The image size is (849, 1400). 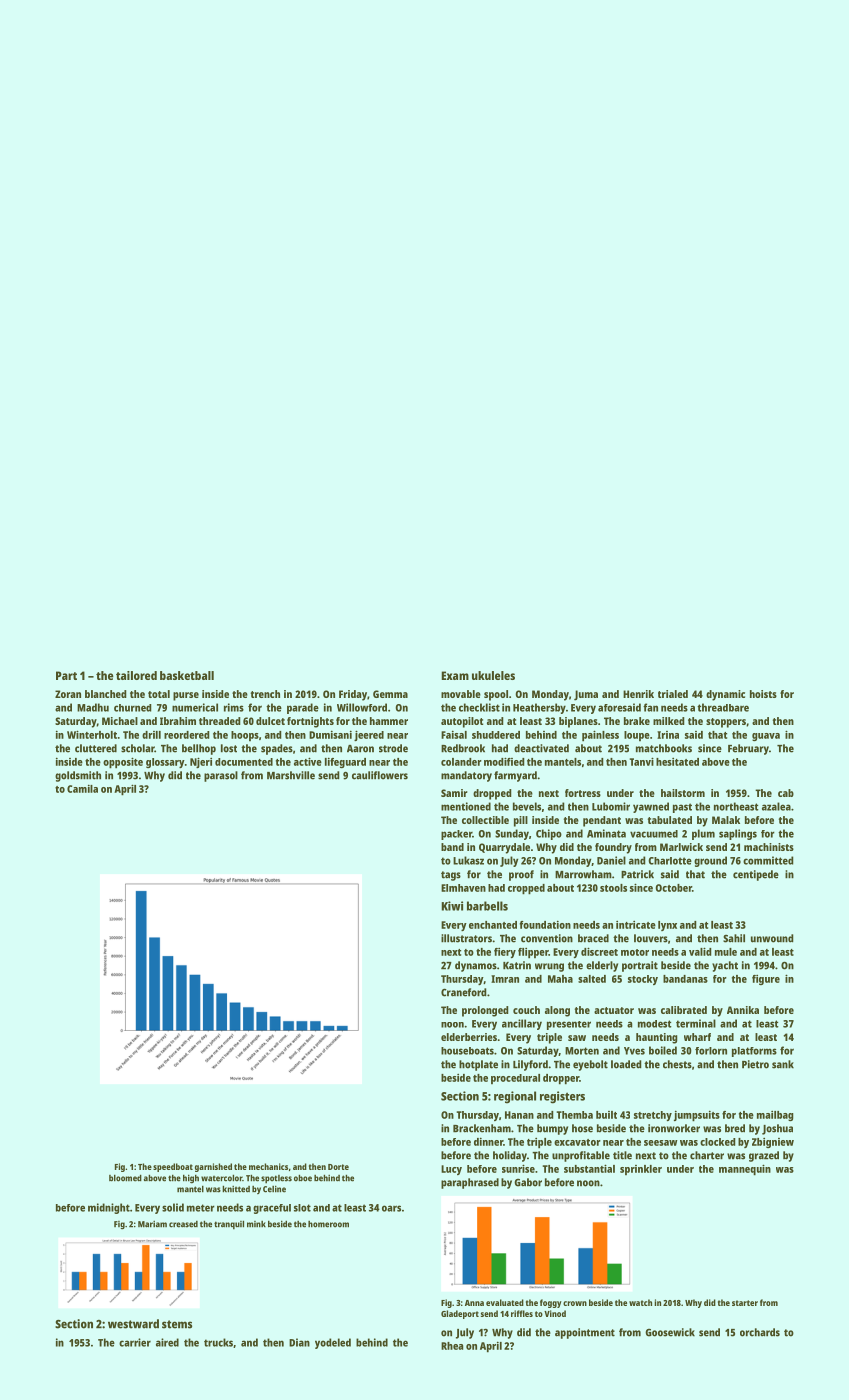 I want to click on Dorte, so click(x=338, y=1167).
